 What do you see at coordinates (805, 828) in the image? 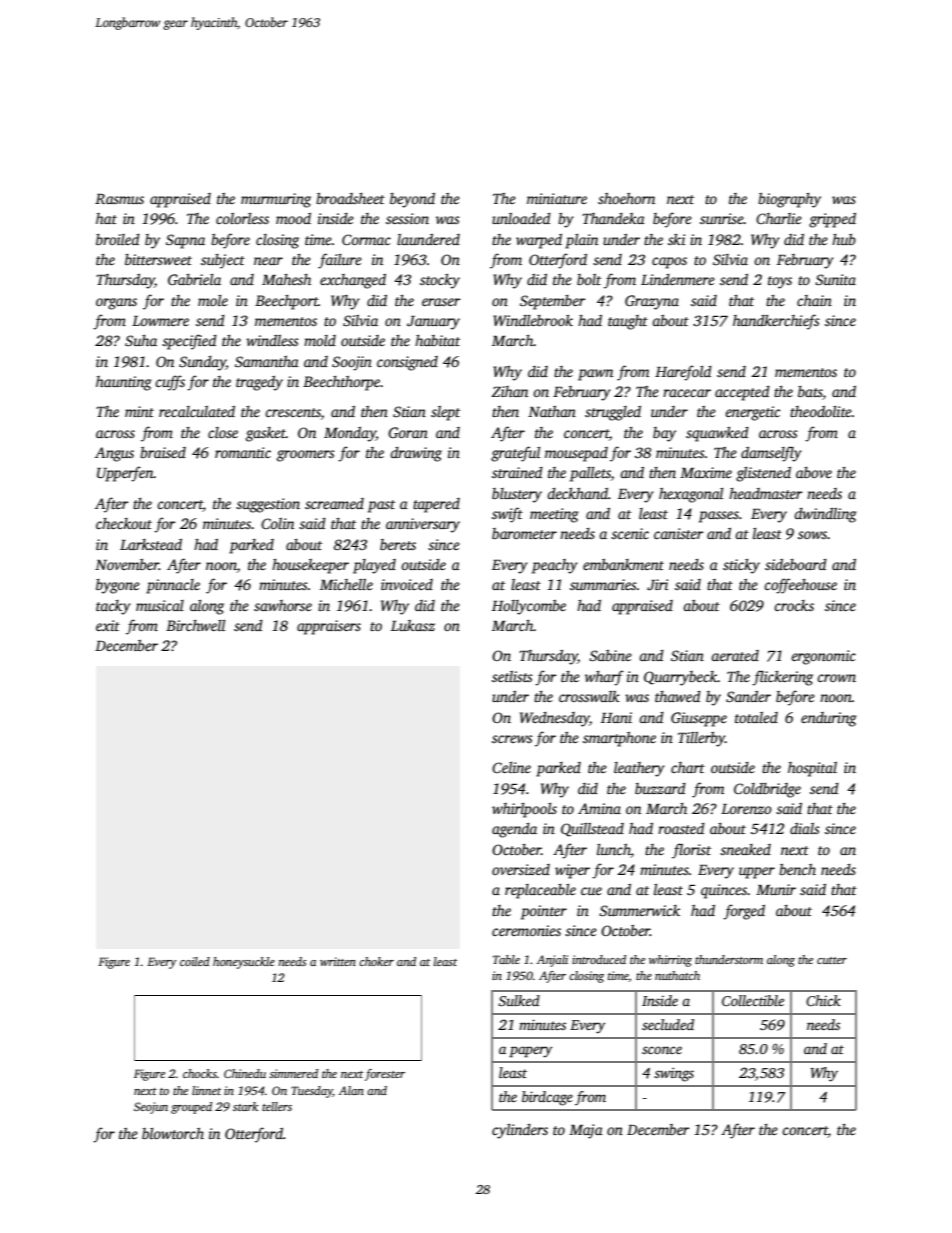
I see `dials` at bounding box center [805, 828].
